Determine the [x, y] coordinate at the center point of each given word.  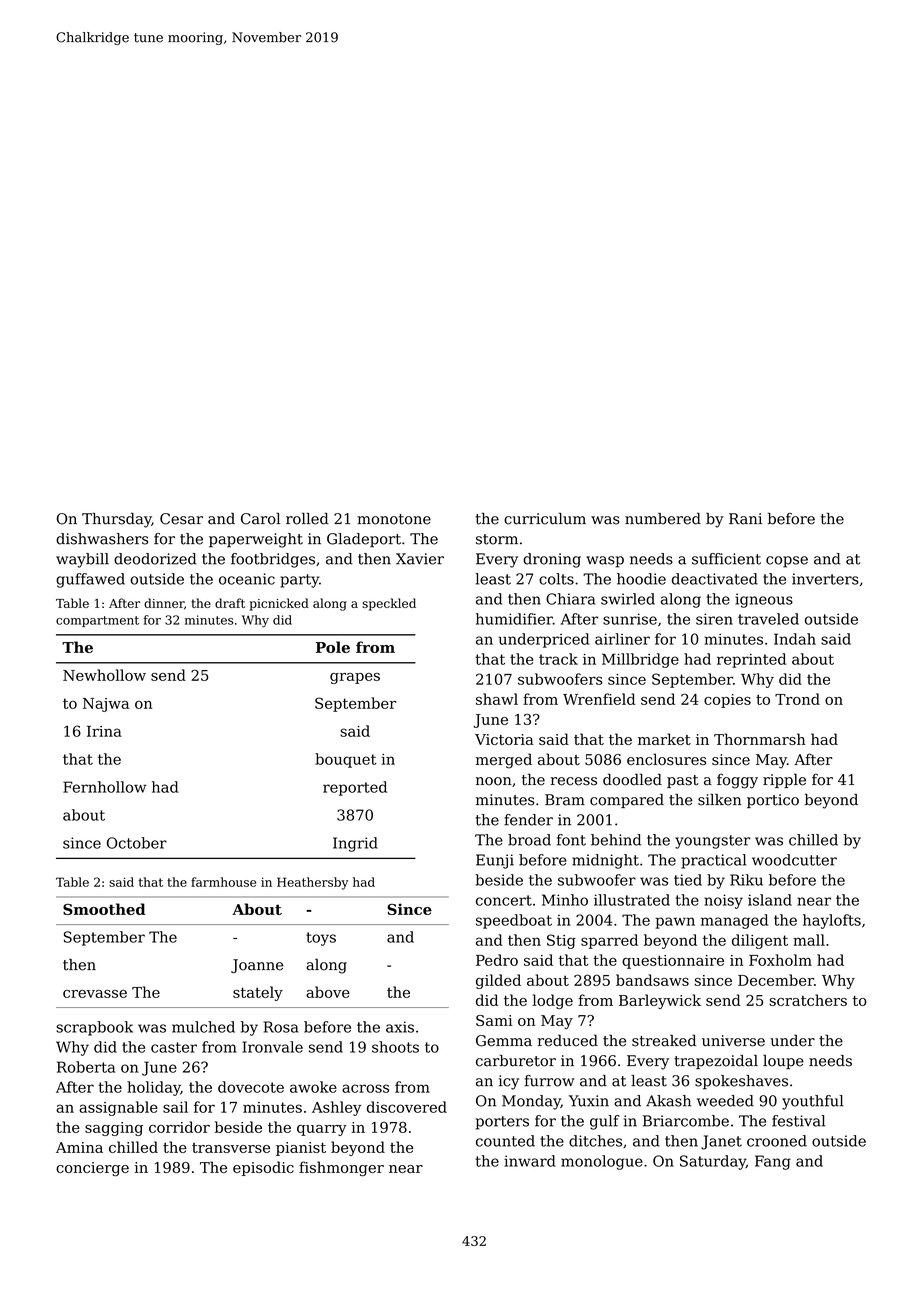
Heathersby [312, 883]
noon [494, 781]
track [558, 659]
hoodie [641, 579]
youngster [713, 842]
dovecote [251, 1087]
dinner [164, 603]
